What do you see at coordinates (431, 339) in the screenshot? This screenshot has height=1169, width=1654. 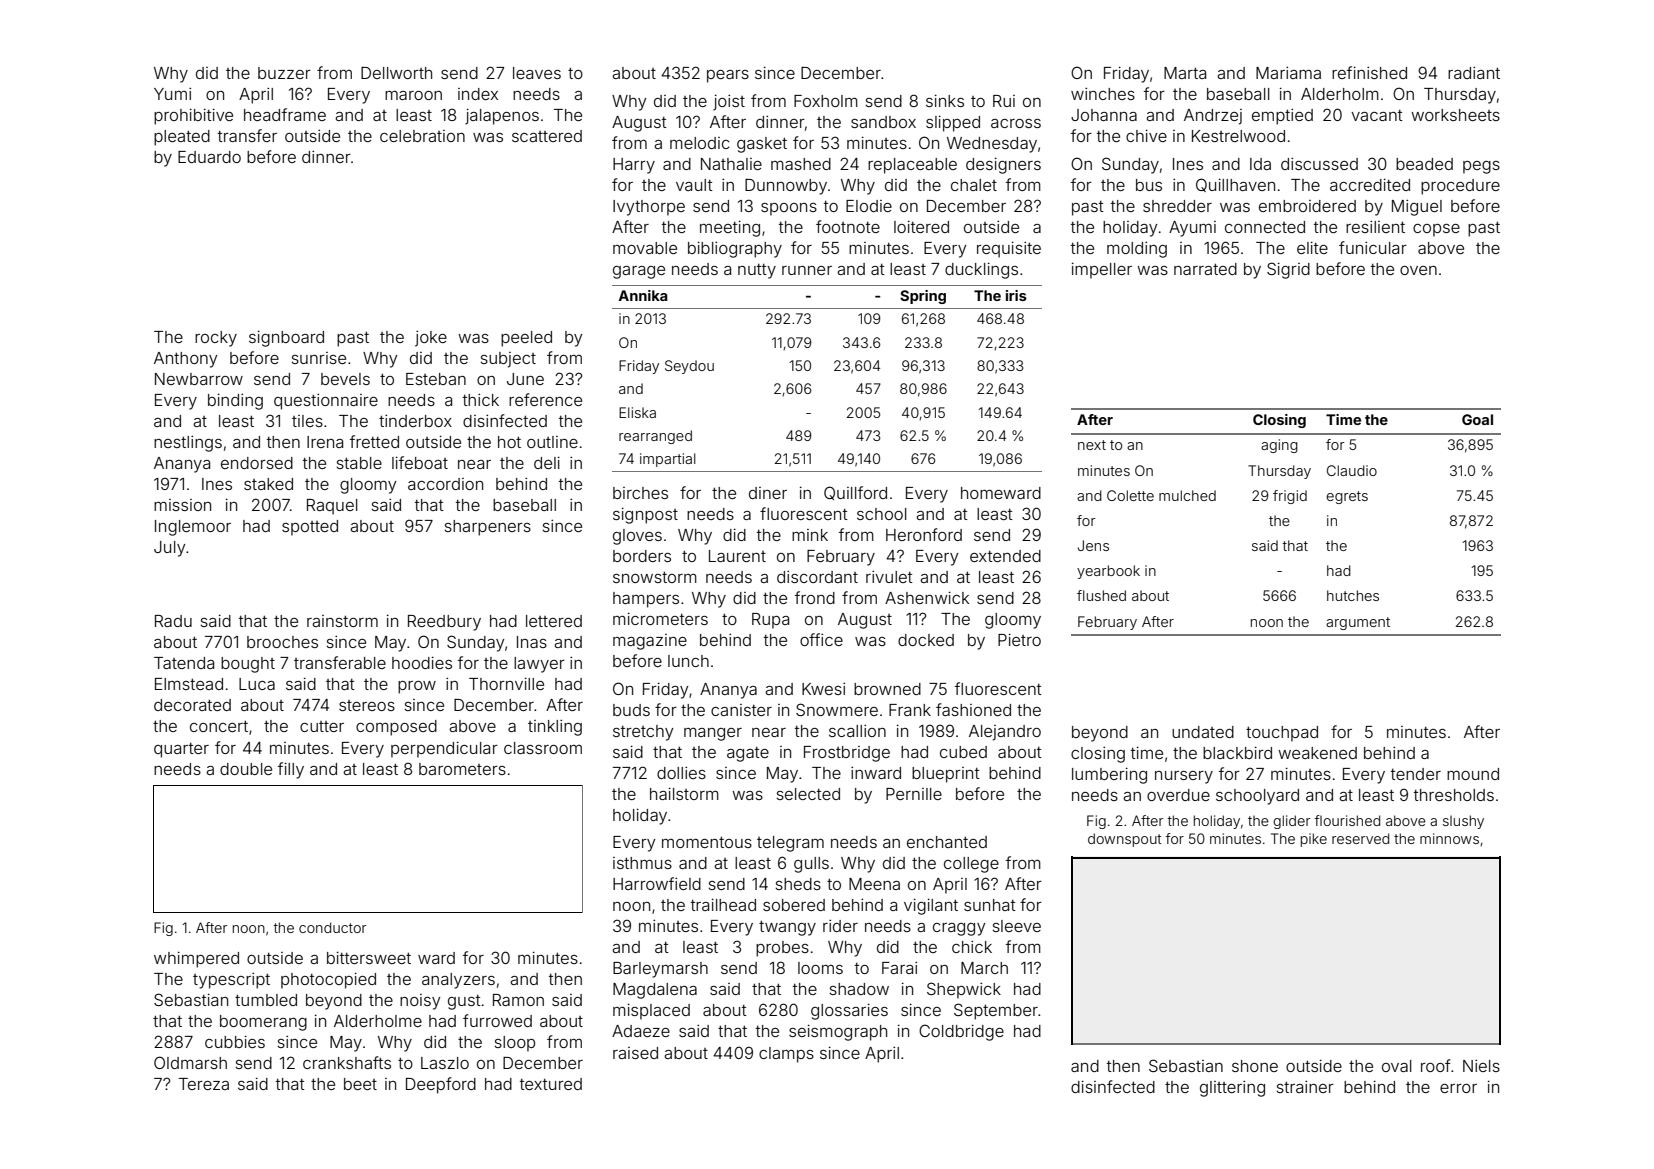 I see `joke` at bounding box center [431, 339].
